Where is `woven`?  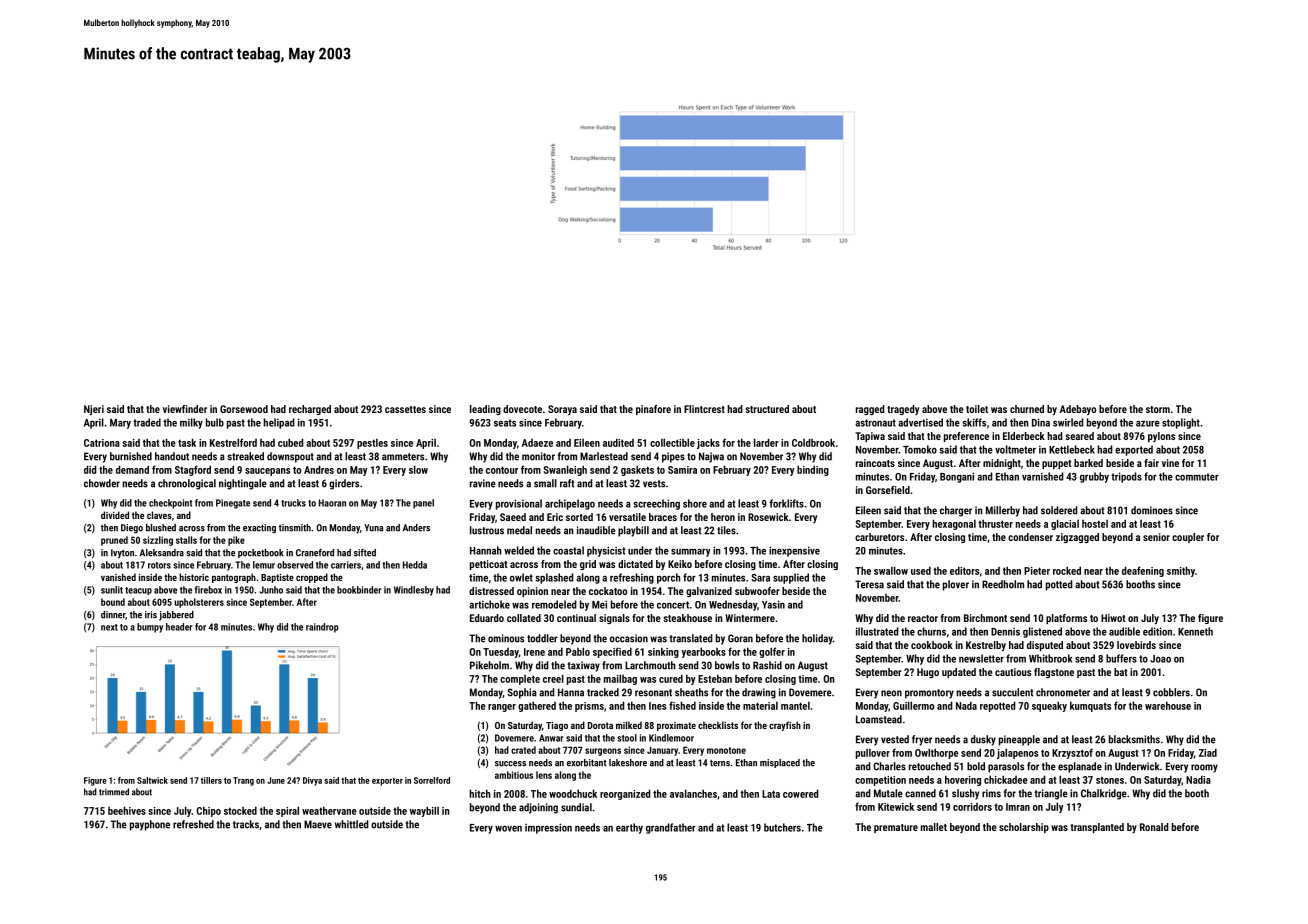
woven is located at coordinates (508, 829).
